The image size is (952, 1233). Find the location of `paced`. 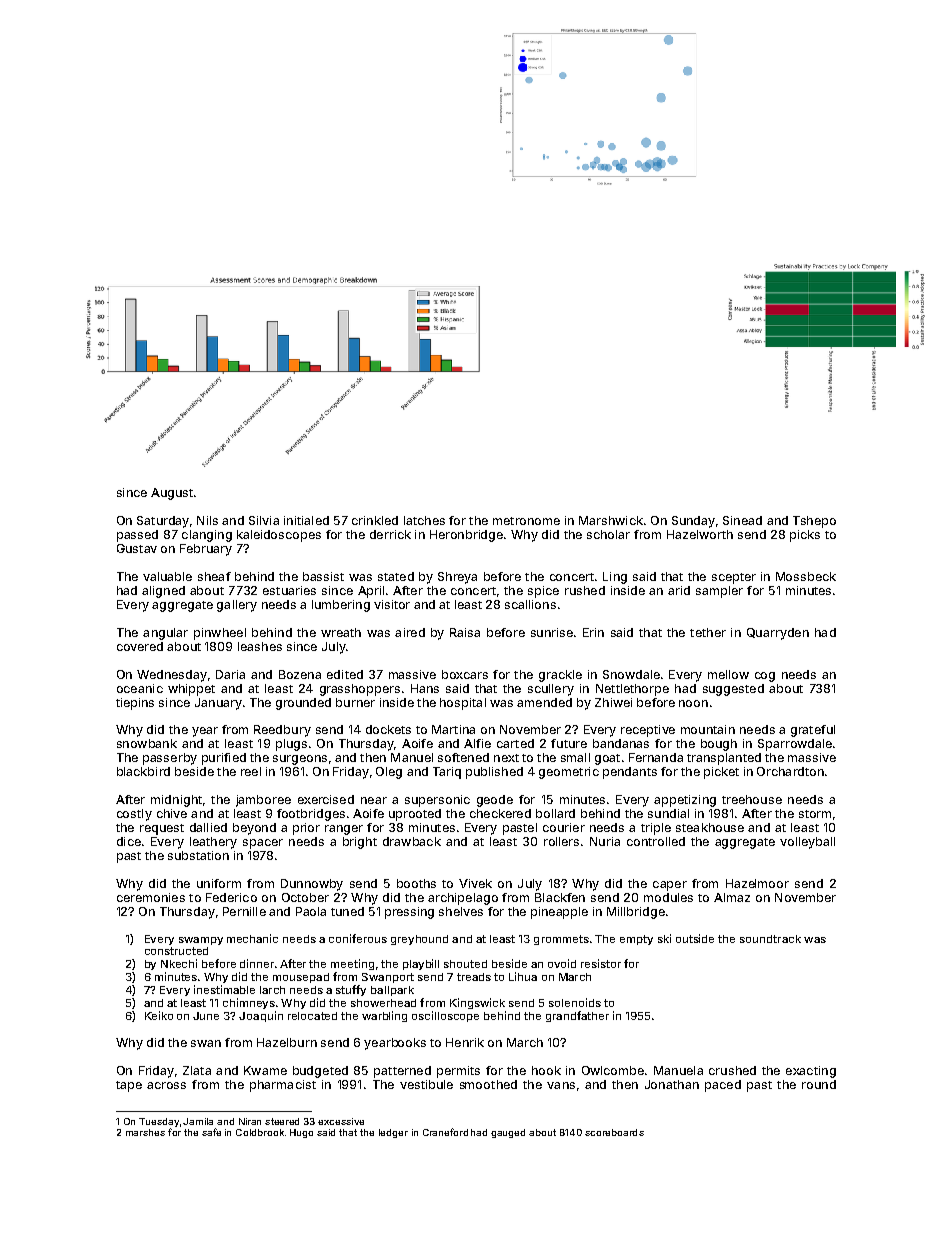

paced is located at coordinates (723, 1086).
